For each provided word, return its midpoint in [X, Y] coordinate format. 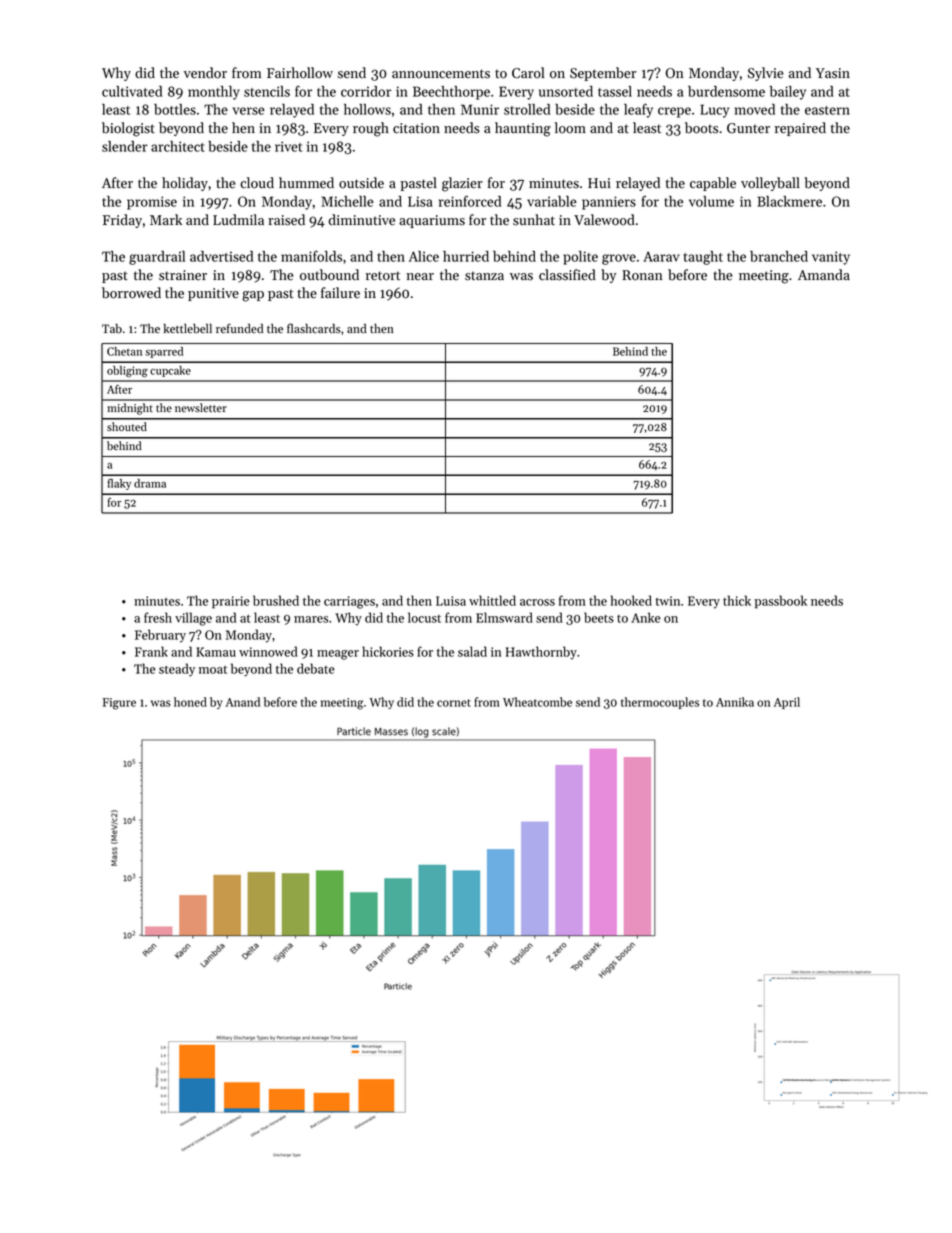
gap [253, 296]
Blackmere [789, 201]
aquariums [432, 221]
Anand [242, 702]
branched [779, 256]
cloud [257, 183]
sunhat [534, 220]
